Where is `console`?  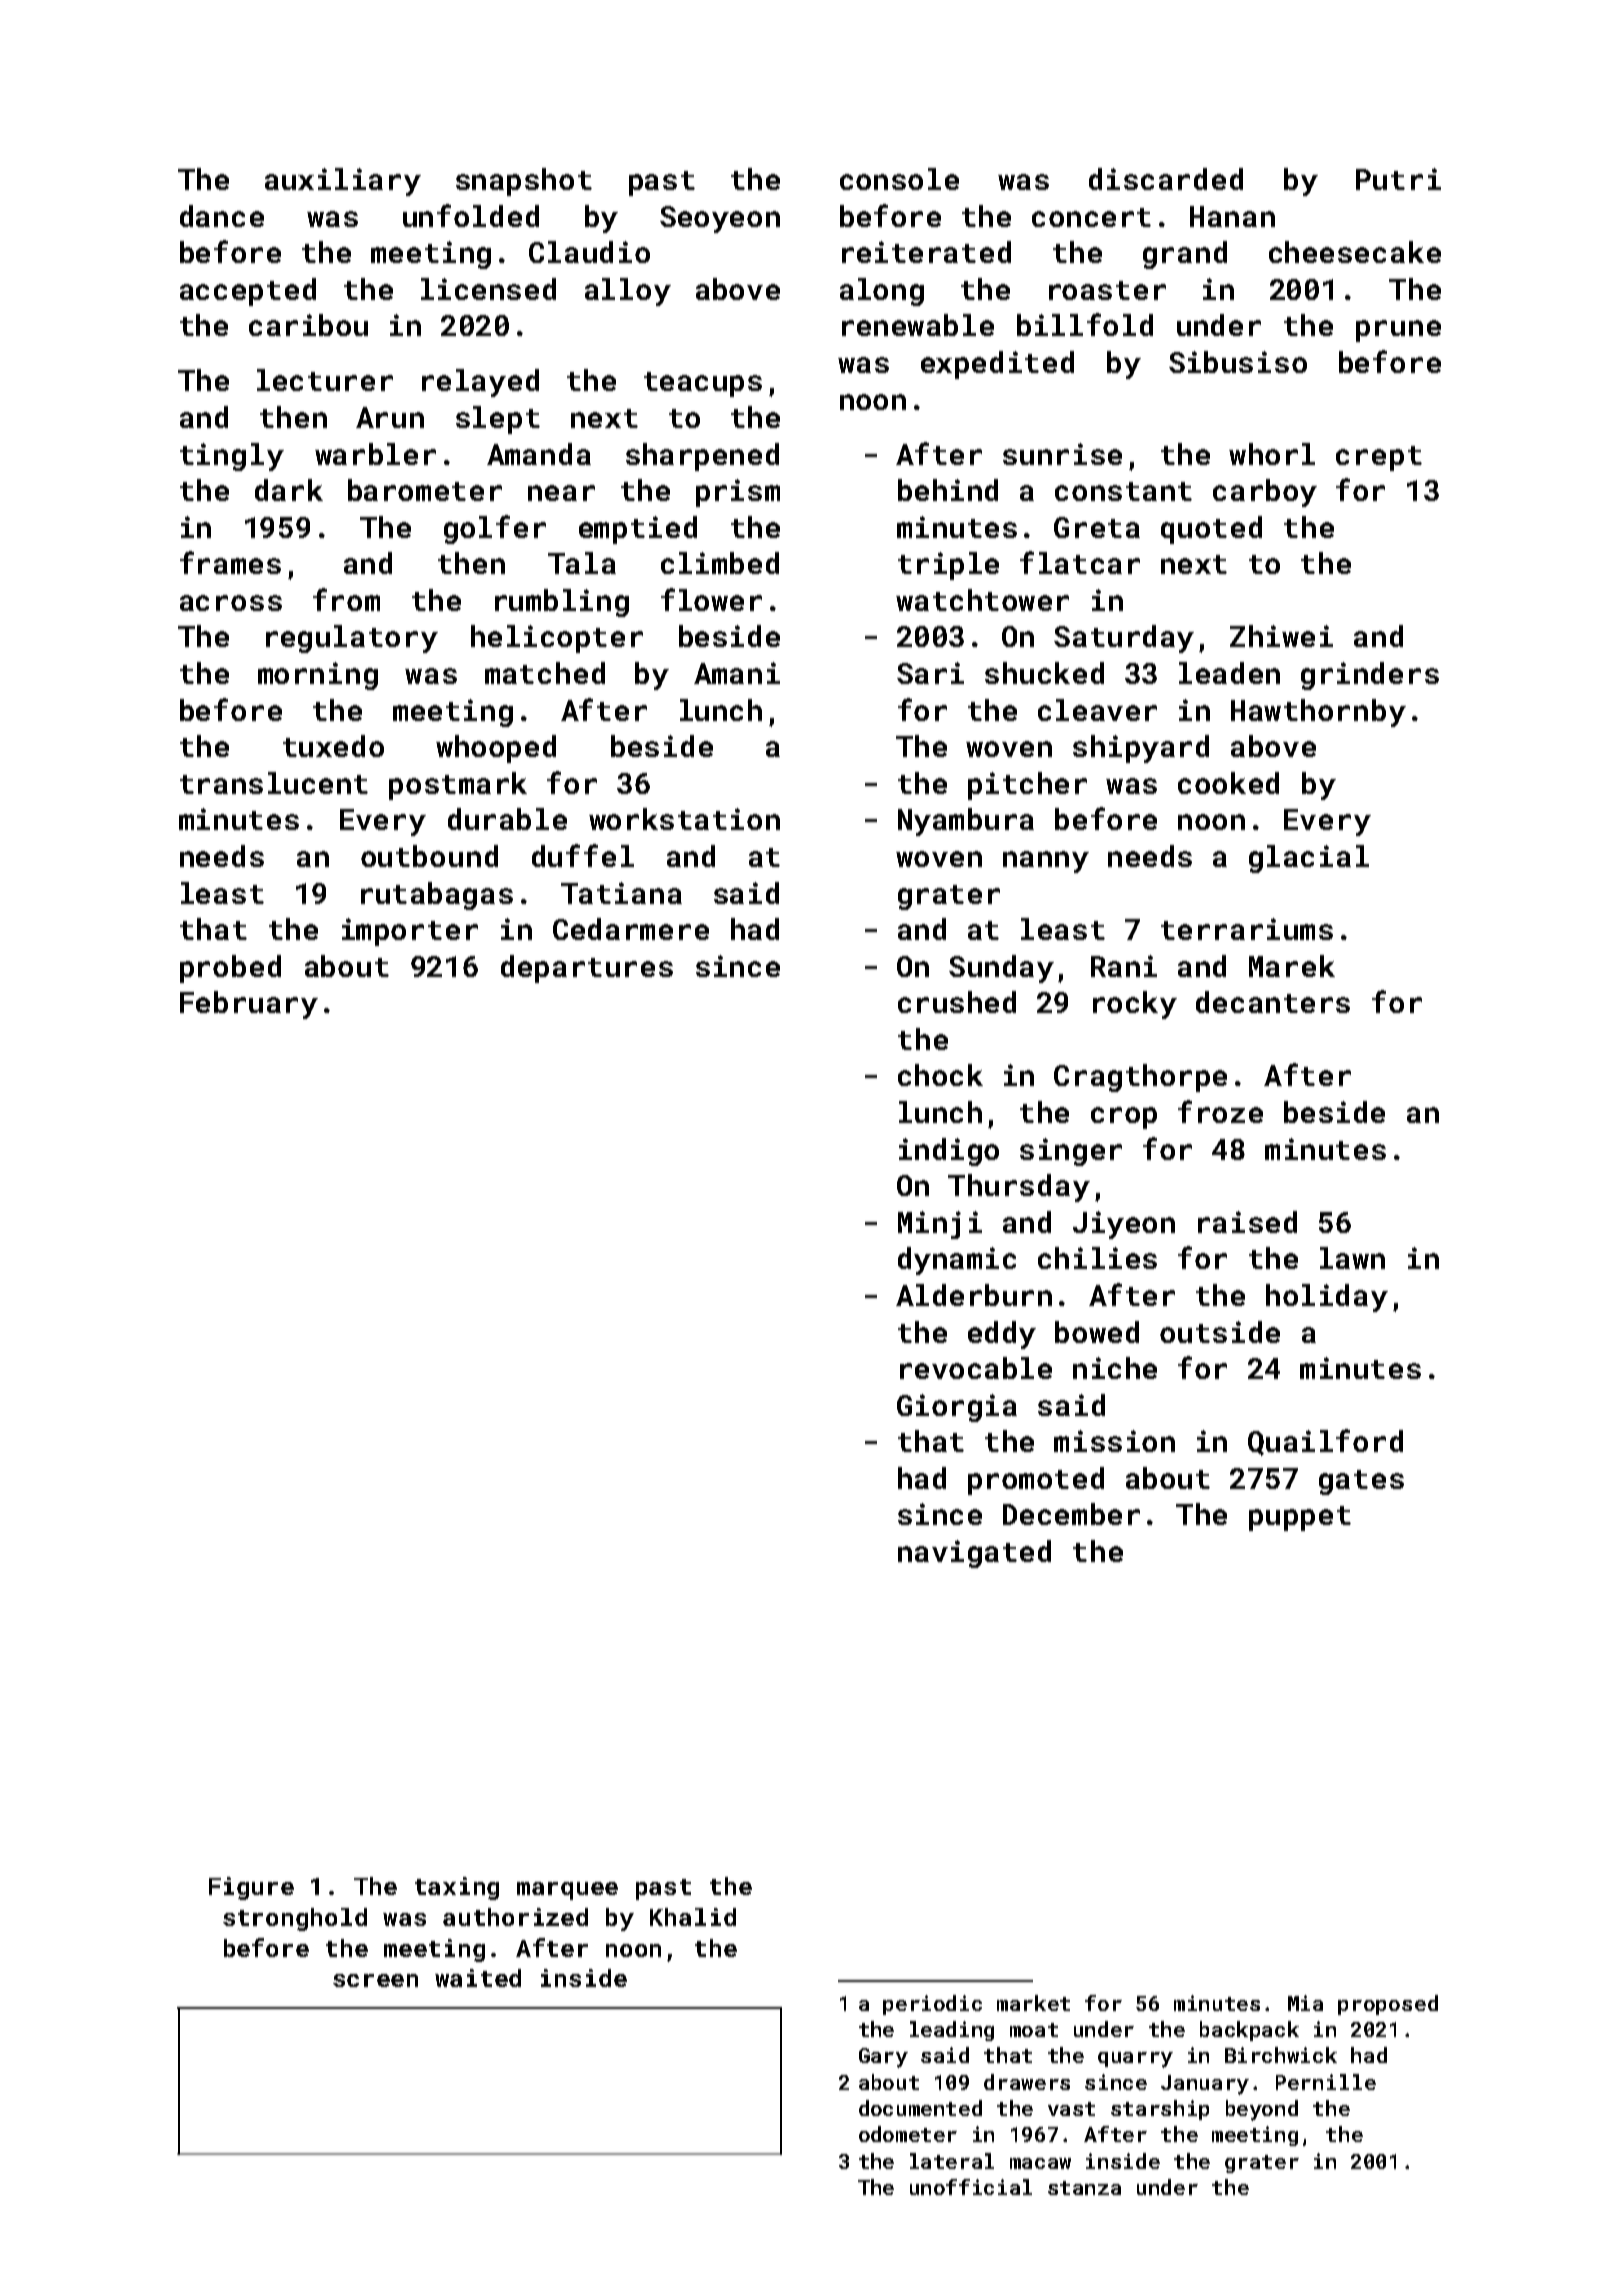
console is located at coordinates (899, 179).
